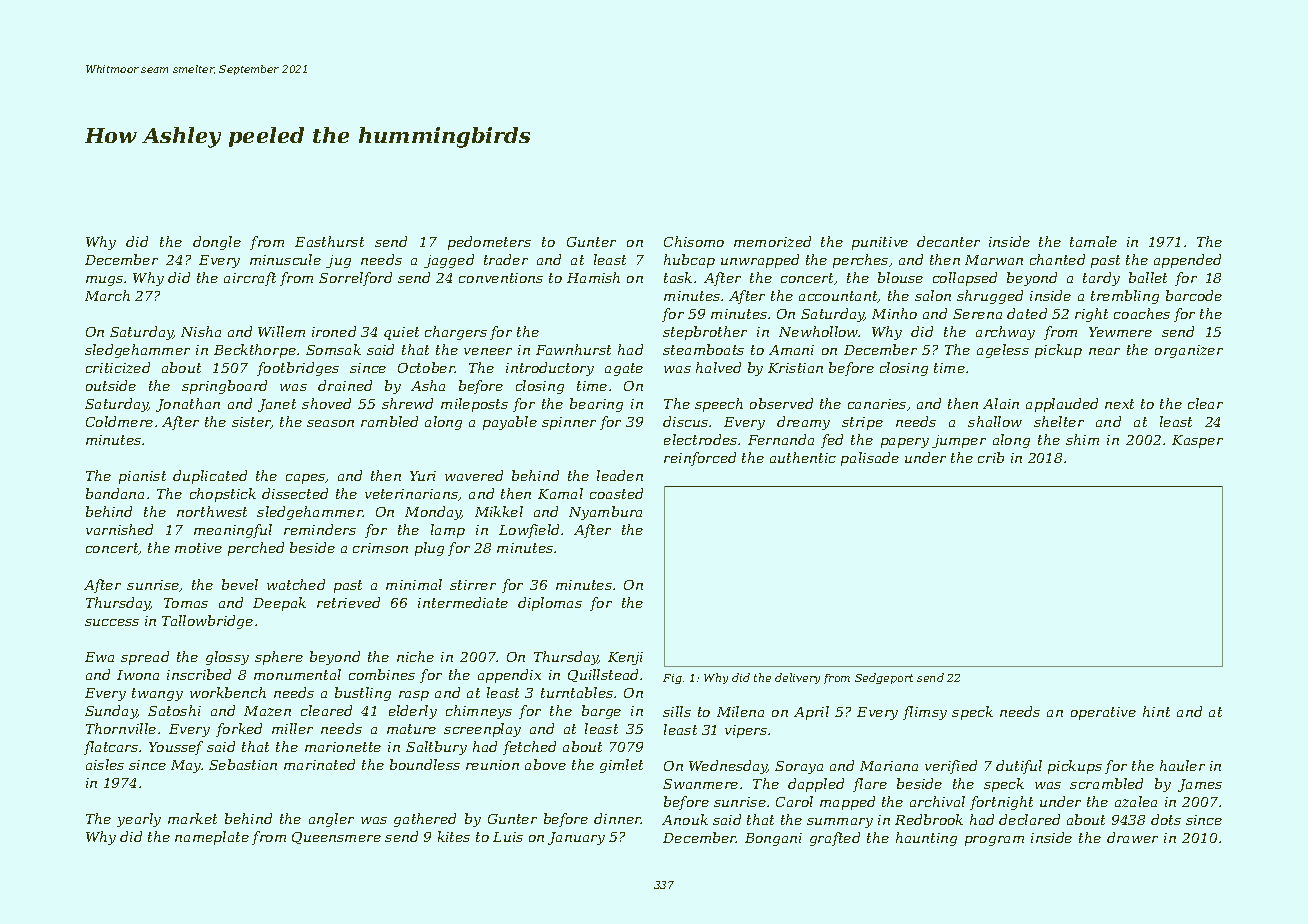  What do you see at coordinates (529, 531) in the document?
I see `Lowfield` at bounding box center [529, 531].
